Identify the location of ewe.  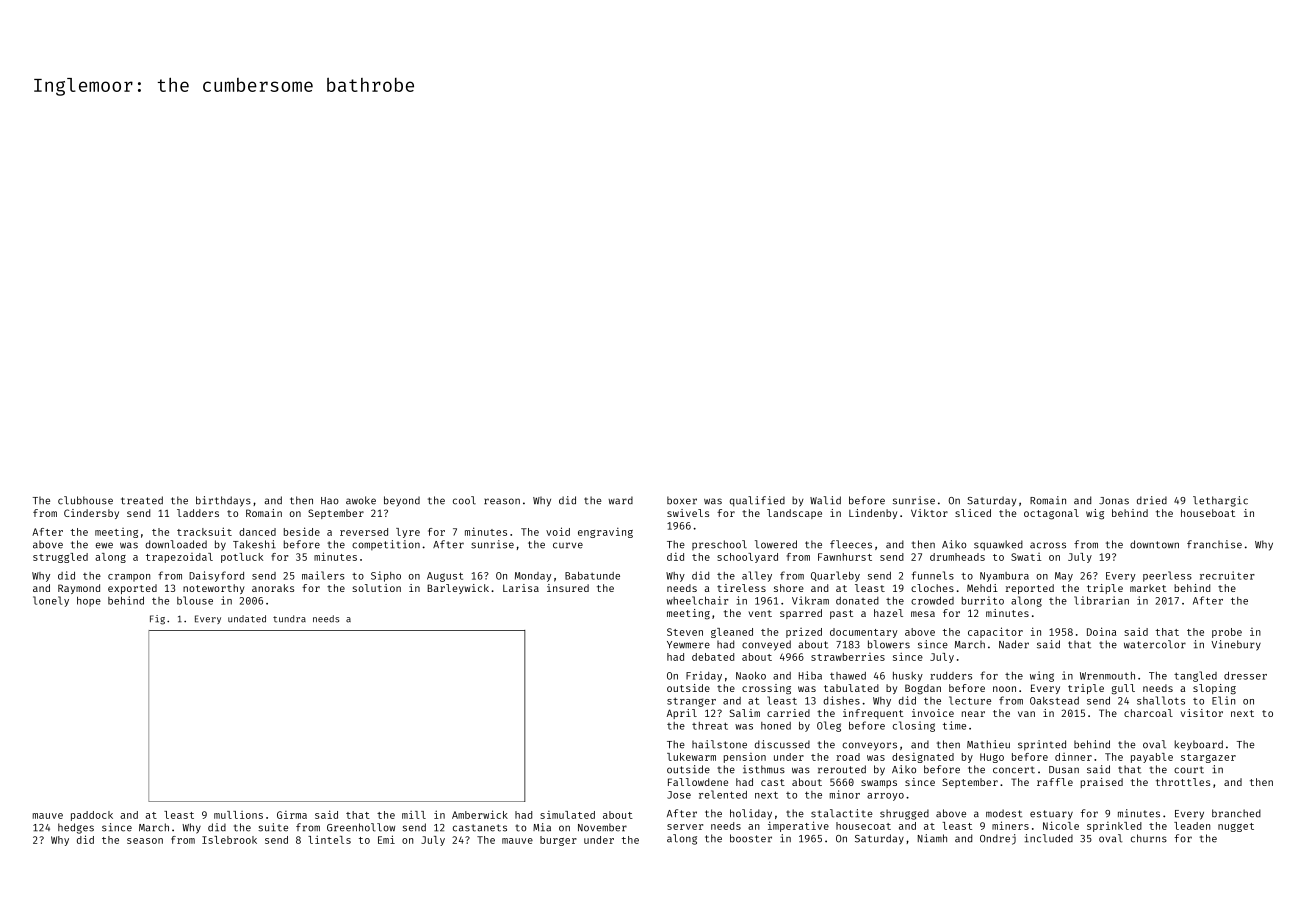
(104, 545).
